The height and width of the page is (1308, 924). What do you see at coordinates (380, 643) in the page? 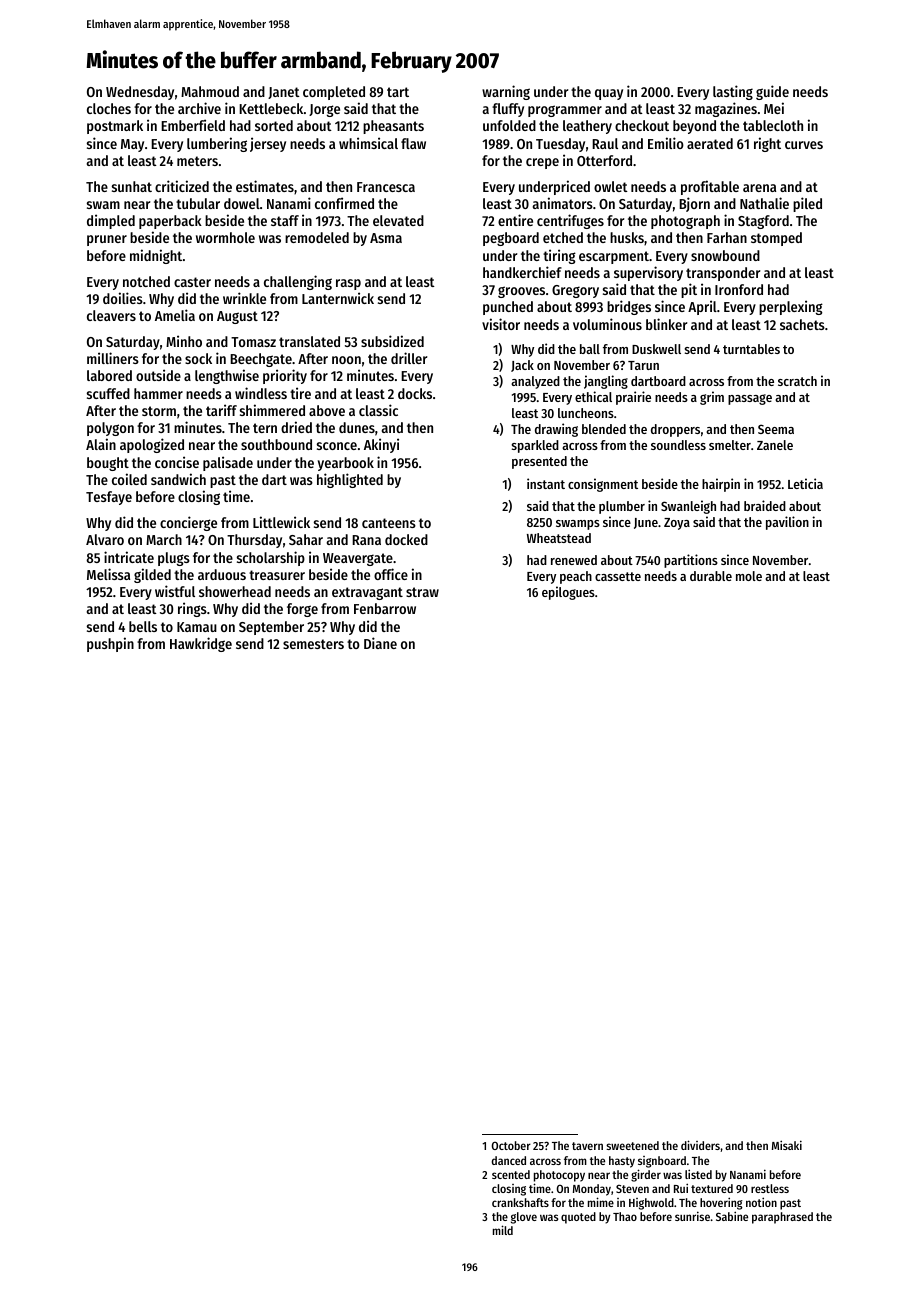
I see `Diane` at bounding box center [380, 643].
